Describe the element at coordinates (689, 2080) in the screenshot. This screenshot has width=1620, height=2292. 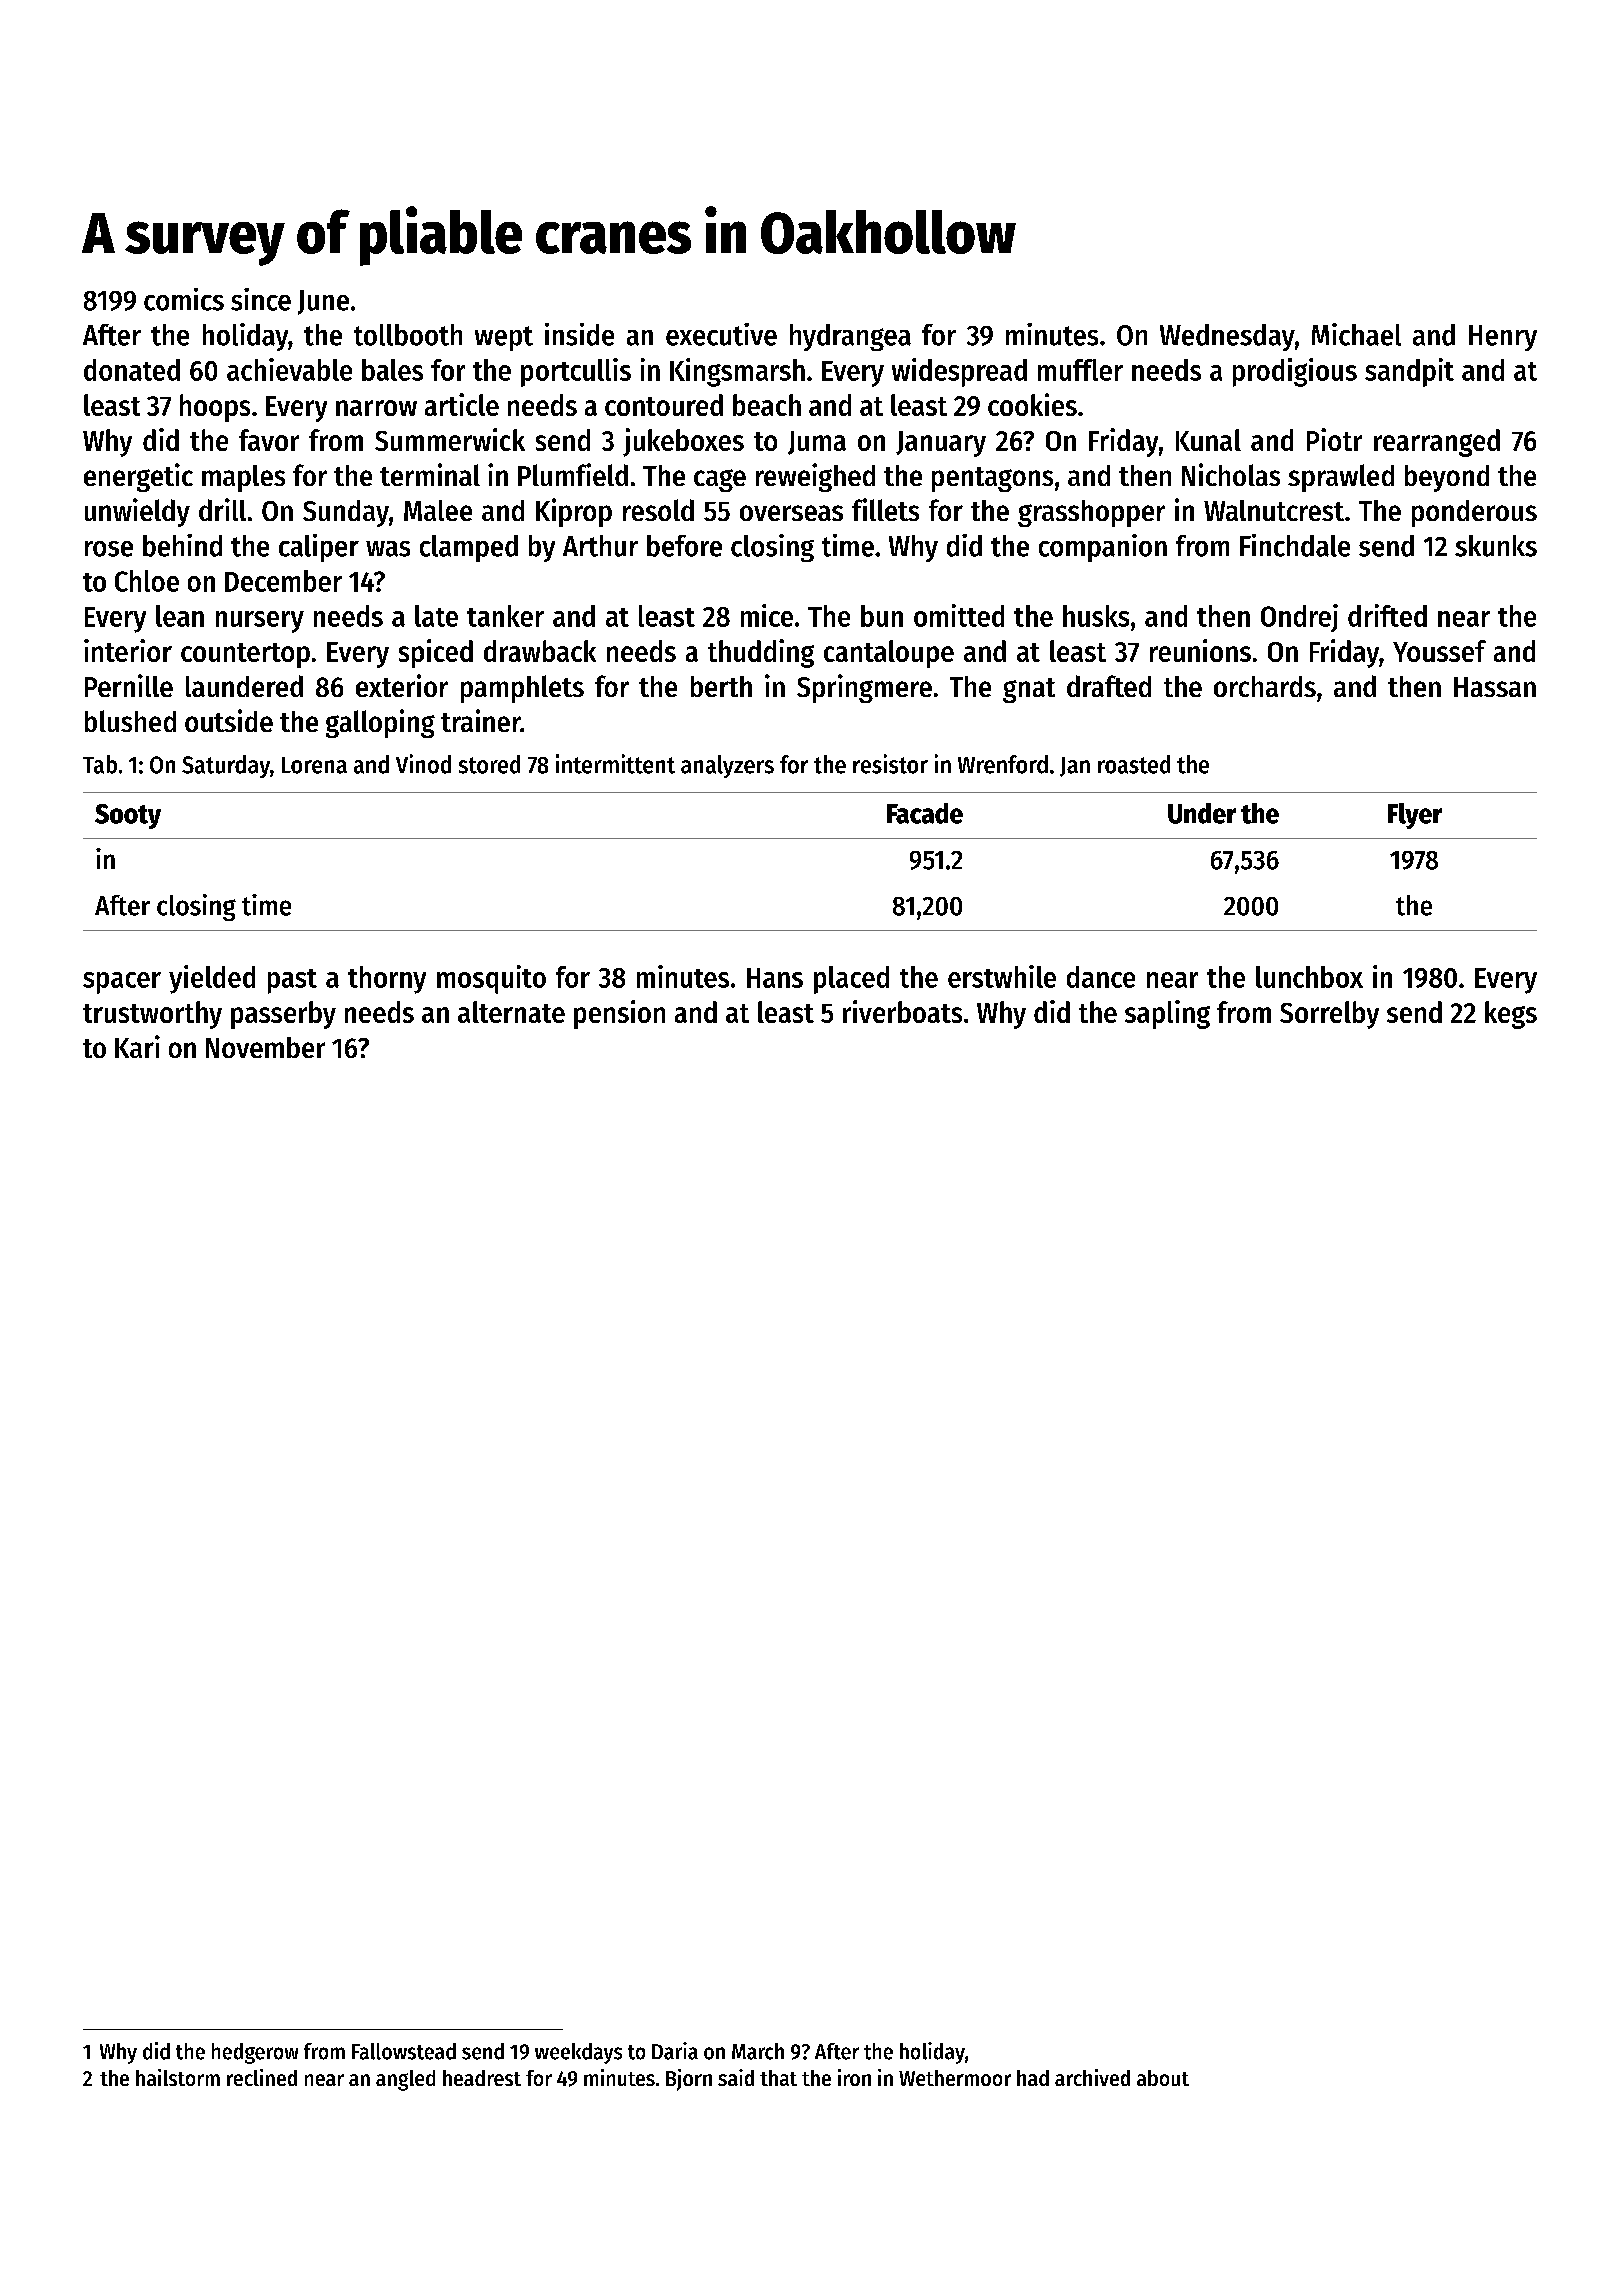
I see `Bjorn` at that location.
